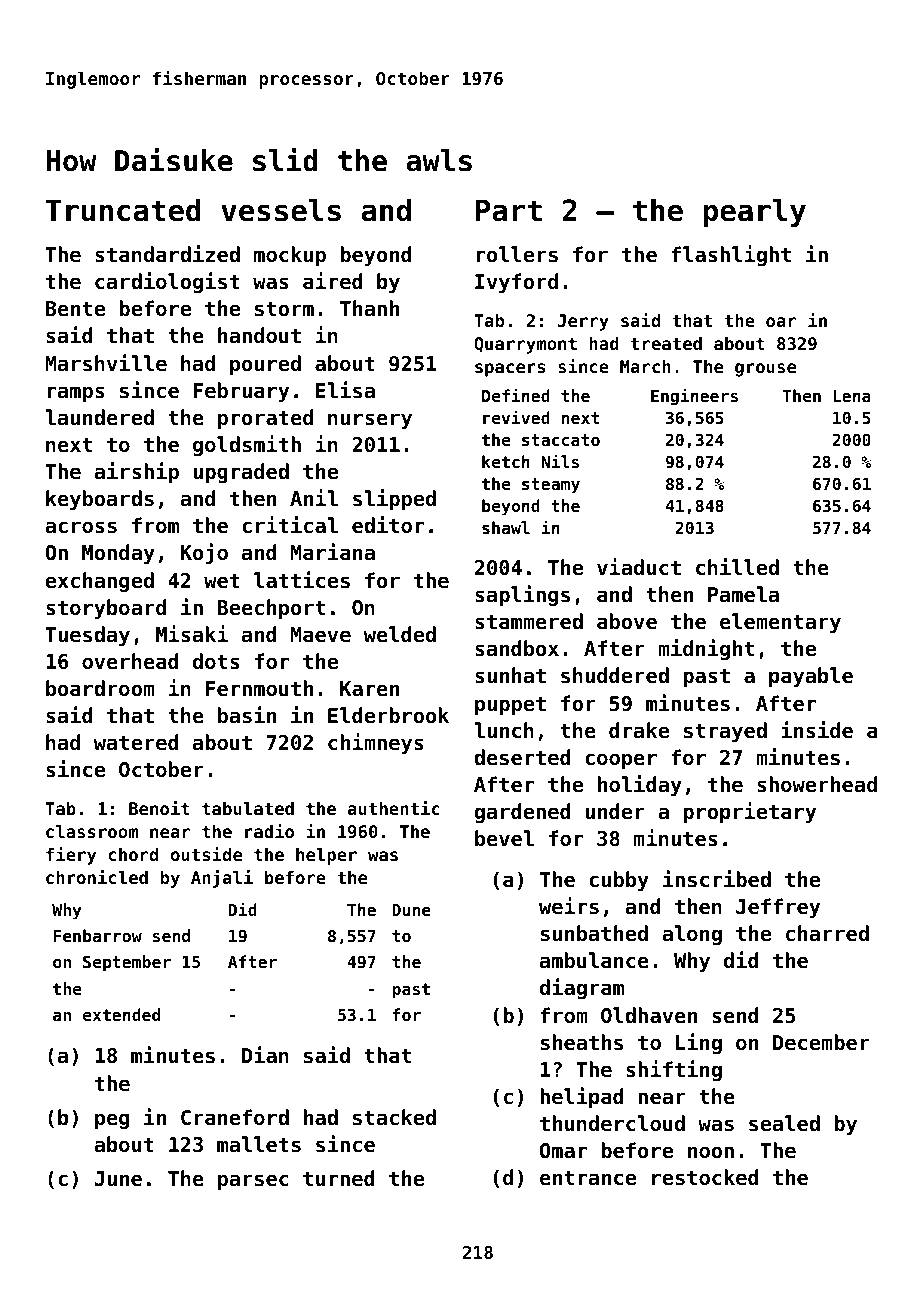 This image has width=924, height=1314. What do you see at coordinates (127, 963) in the image?
I see `September` at bounding box center [127, 963].
